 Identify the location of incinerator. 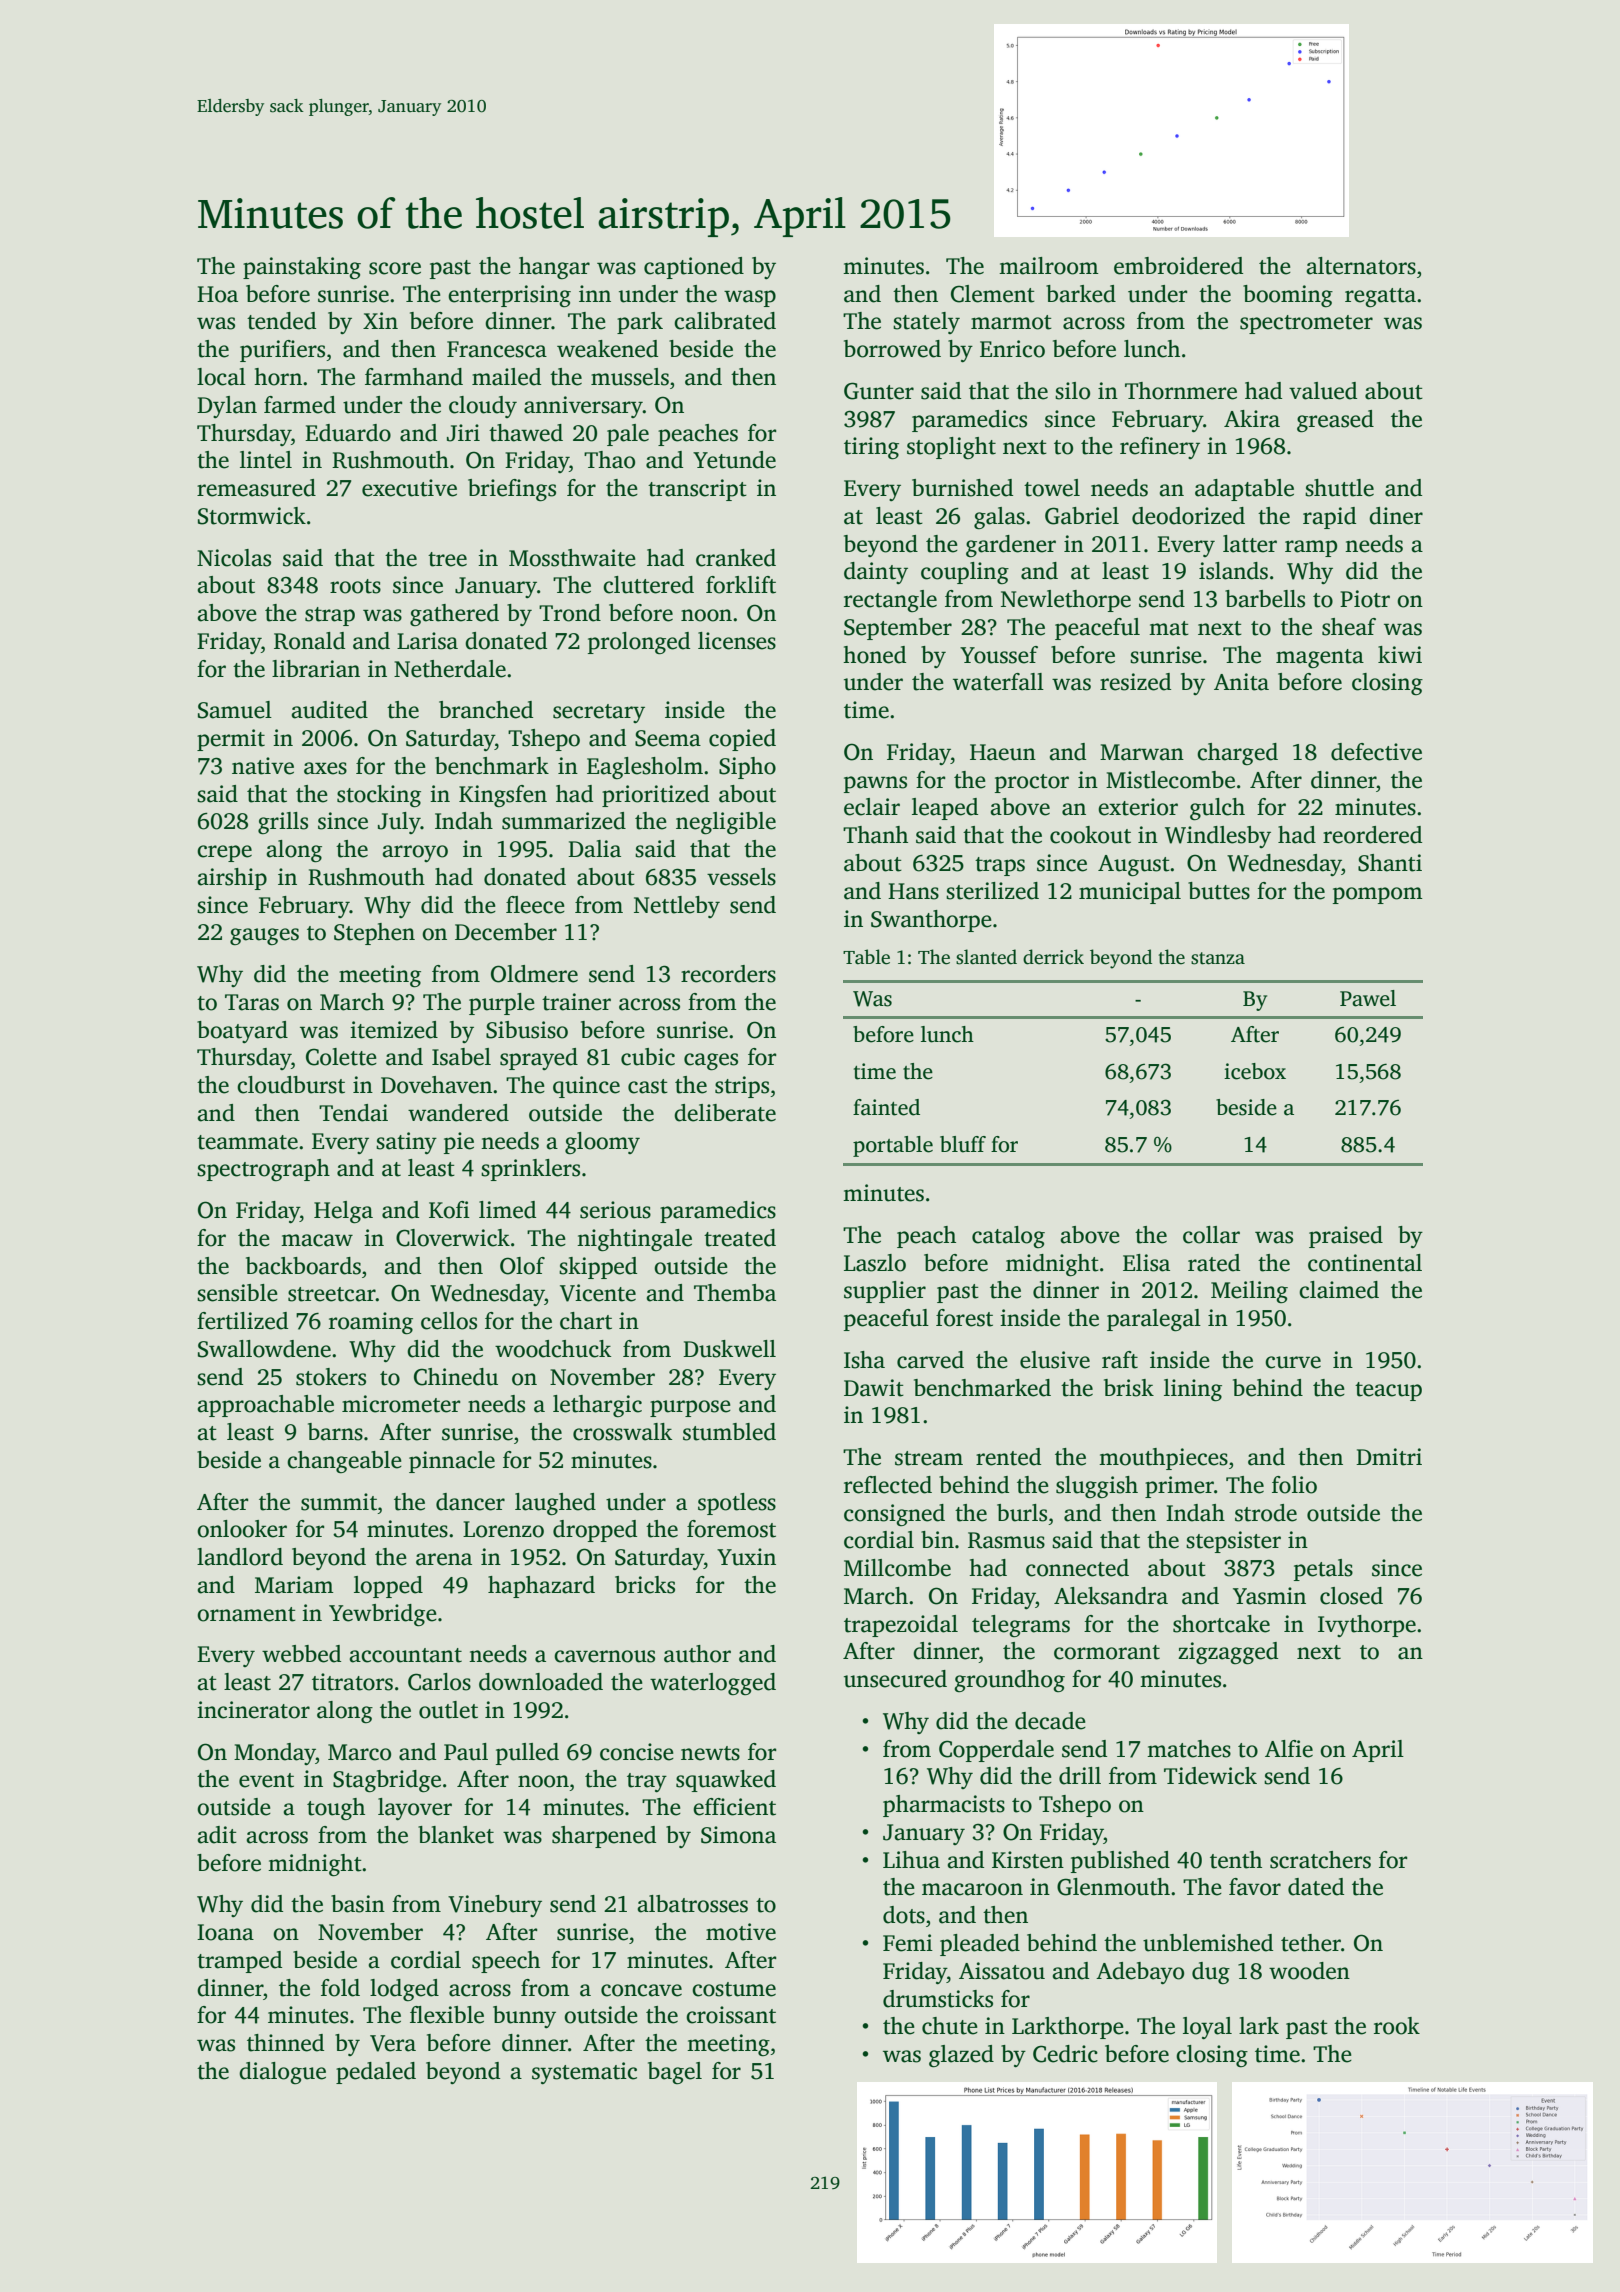
(253, 1710).
